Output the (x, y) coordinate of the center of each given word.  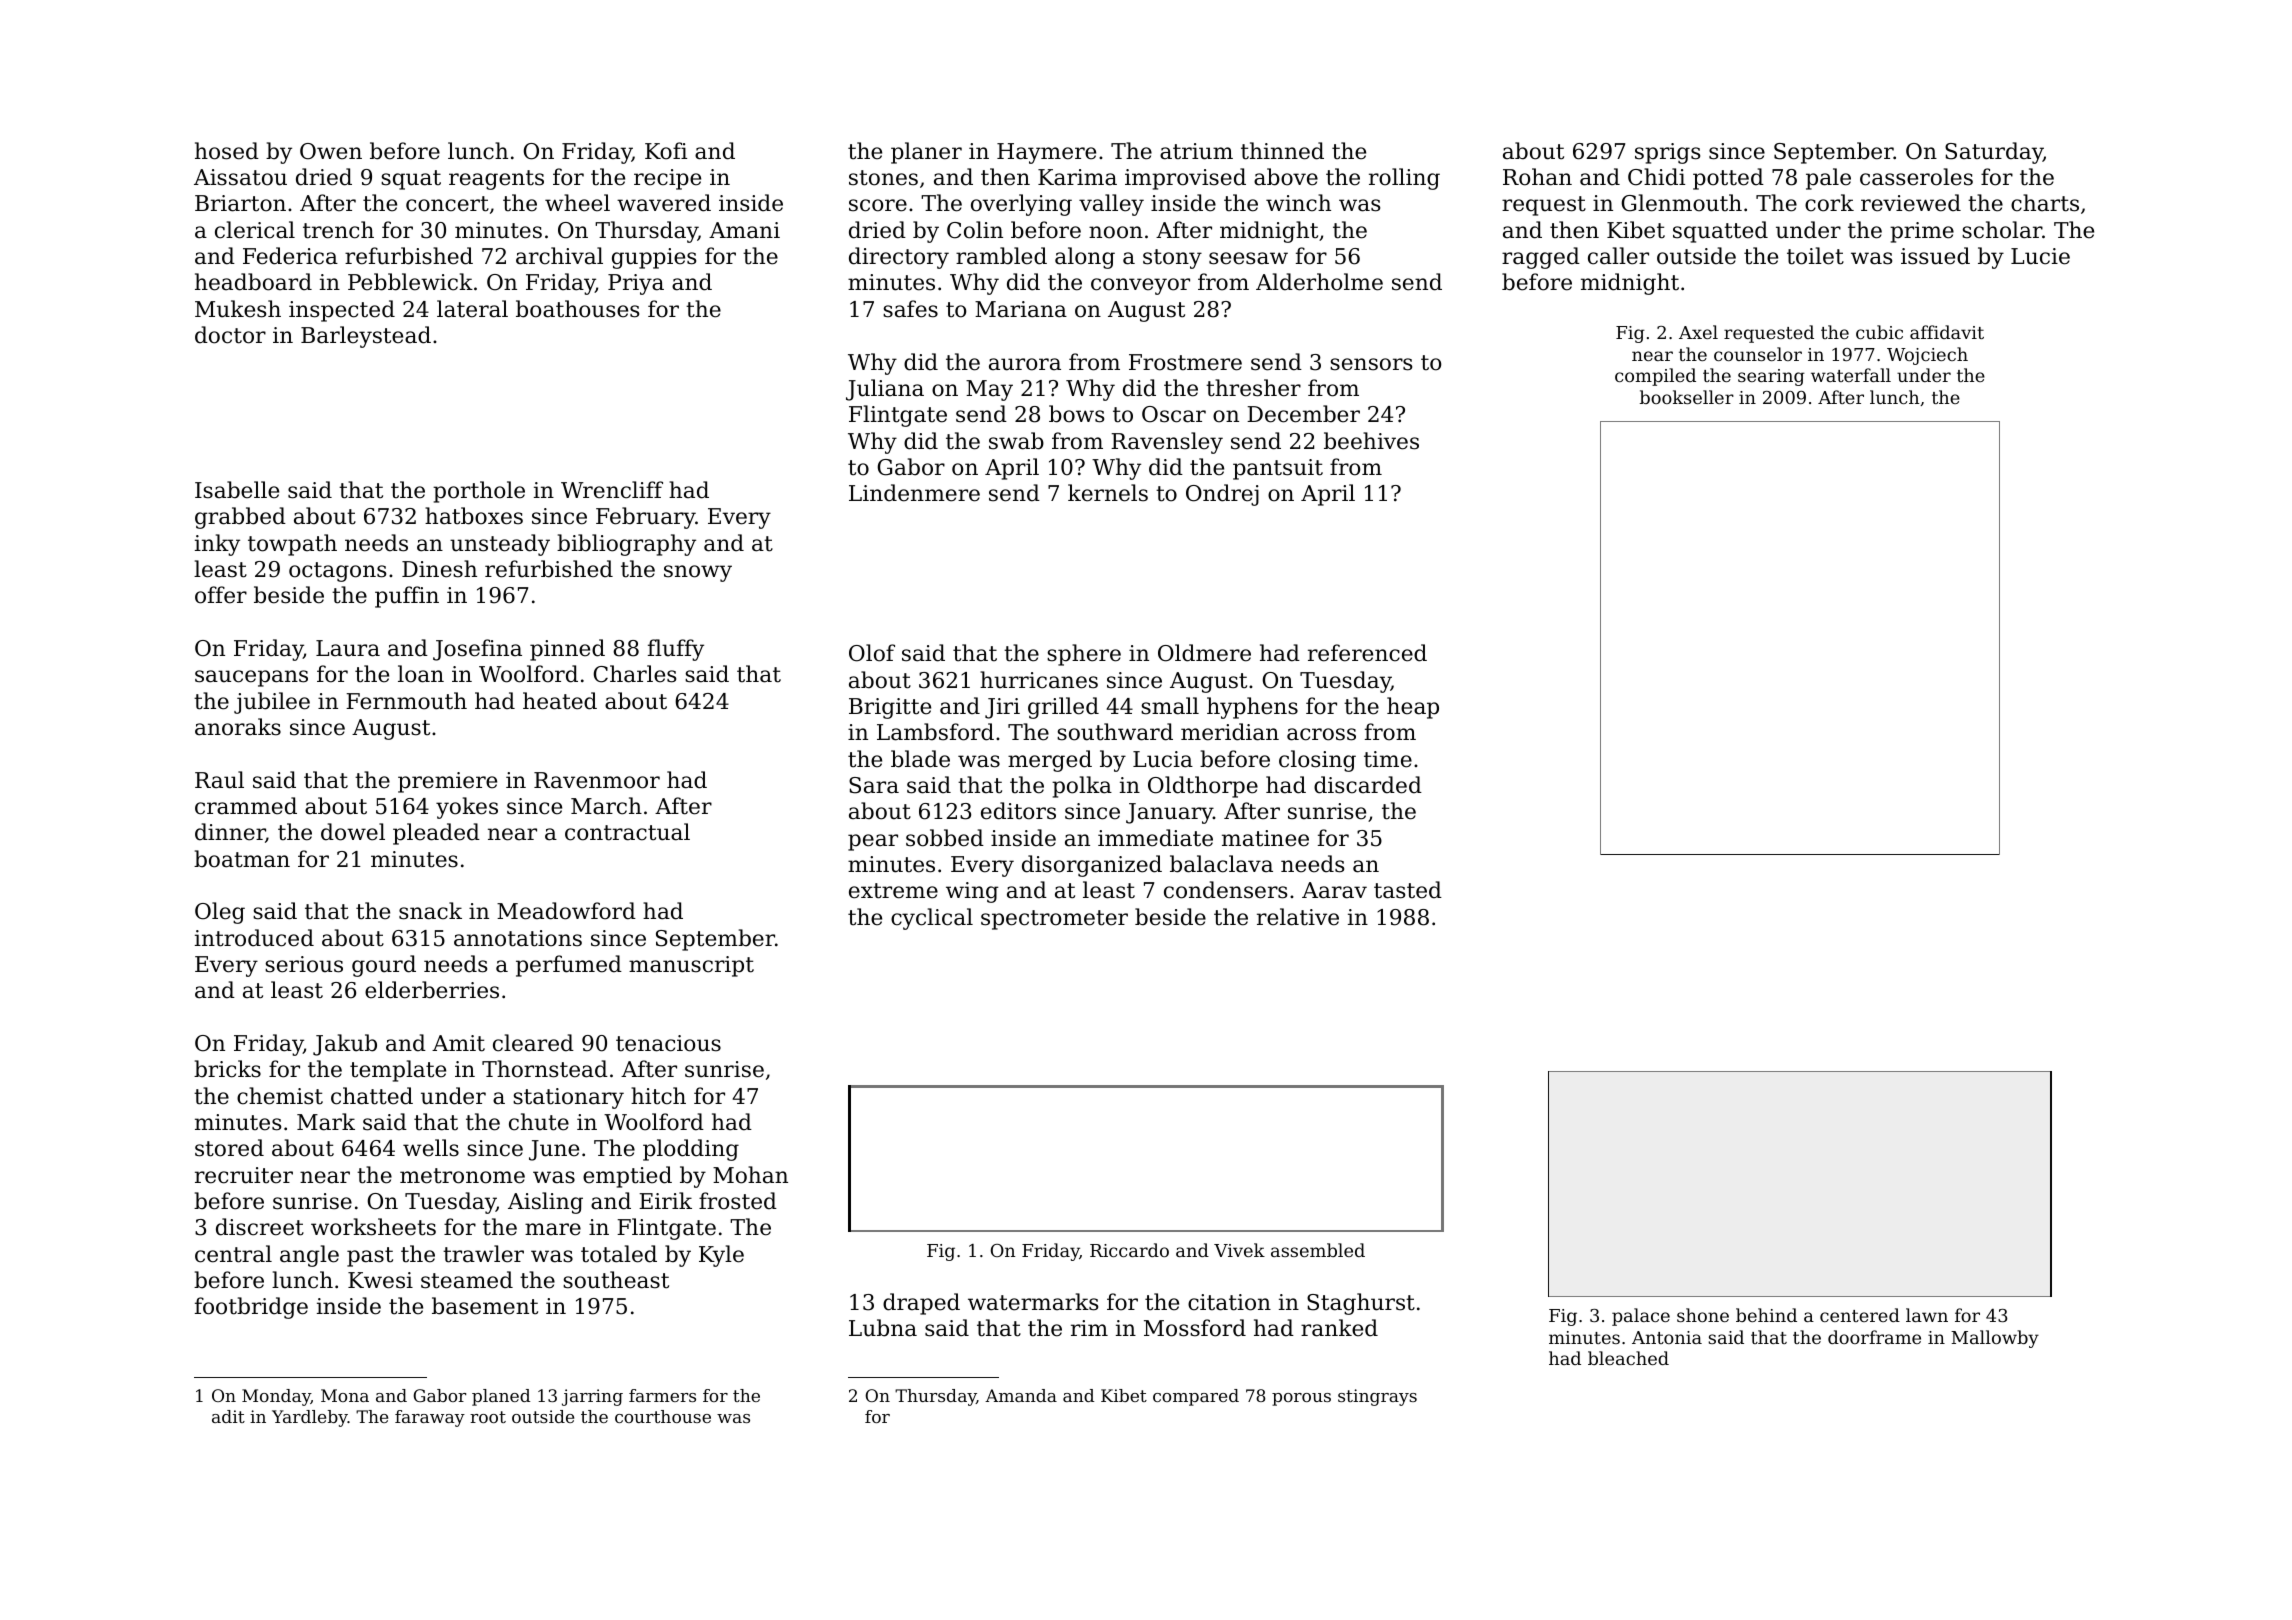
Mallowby (1995, 1339)
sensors (1371, 364)
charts (2045, 203)
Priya (636, 284)
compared (1196, 1397)
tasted (1408, 890)
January (1169, 813)
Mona (345, 1395)
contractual (627, 832)
